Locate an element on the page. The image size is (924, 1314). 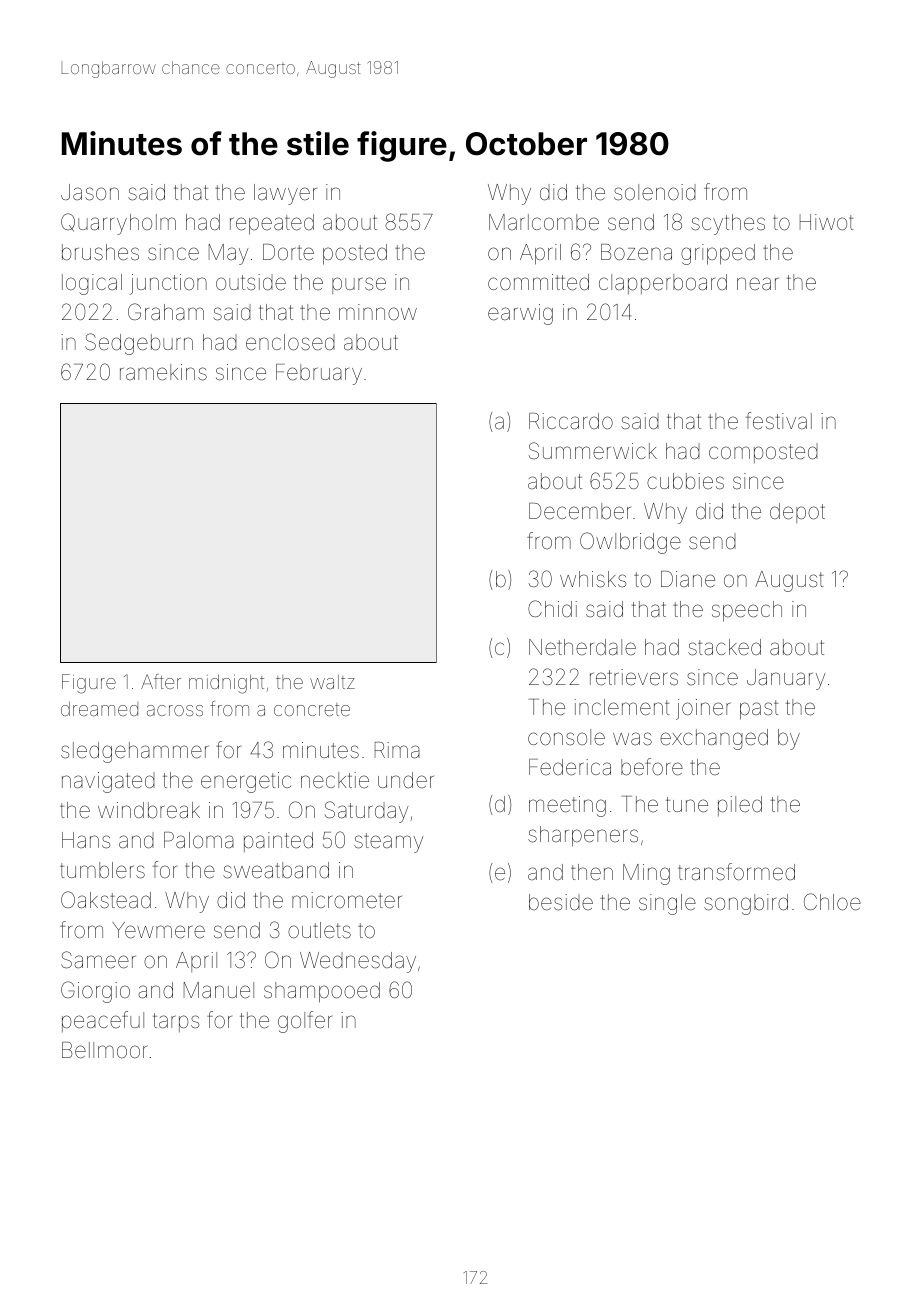
solenoid is located at coordinates (655, 192).
